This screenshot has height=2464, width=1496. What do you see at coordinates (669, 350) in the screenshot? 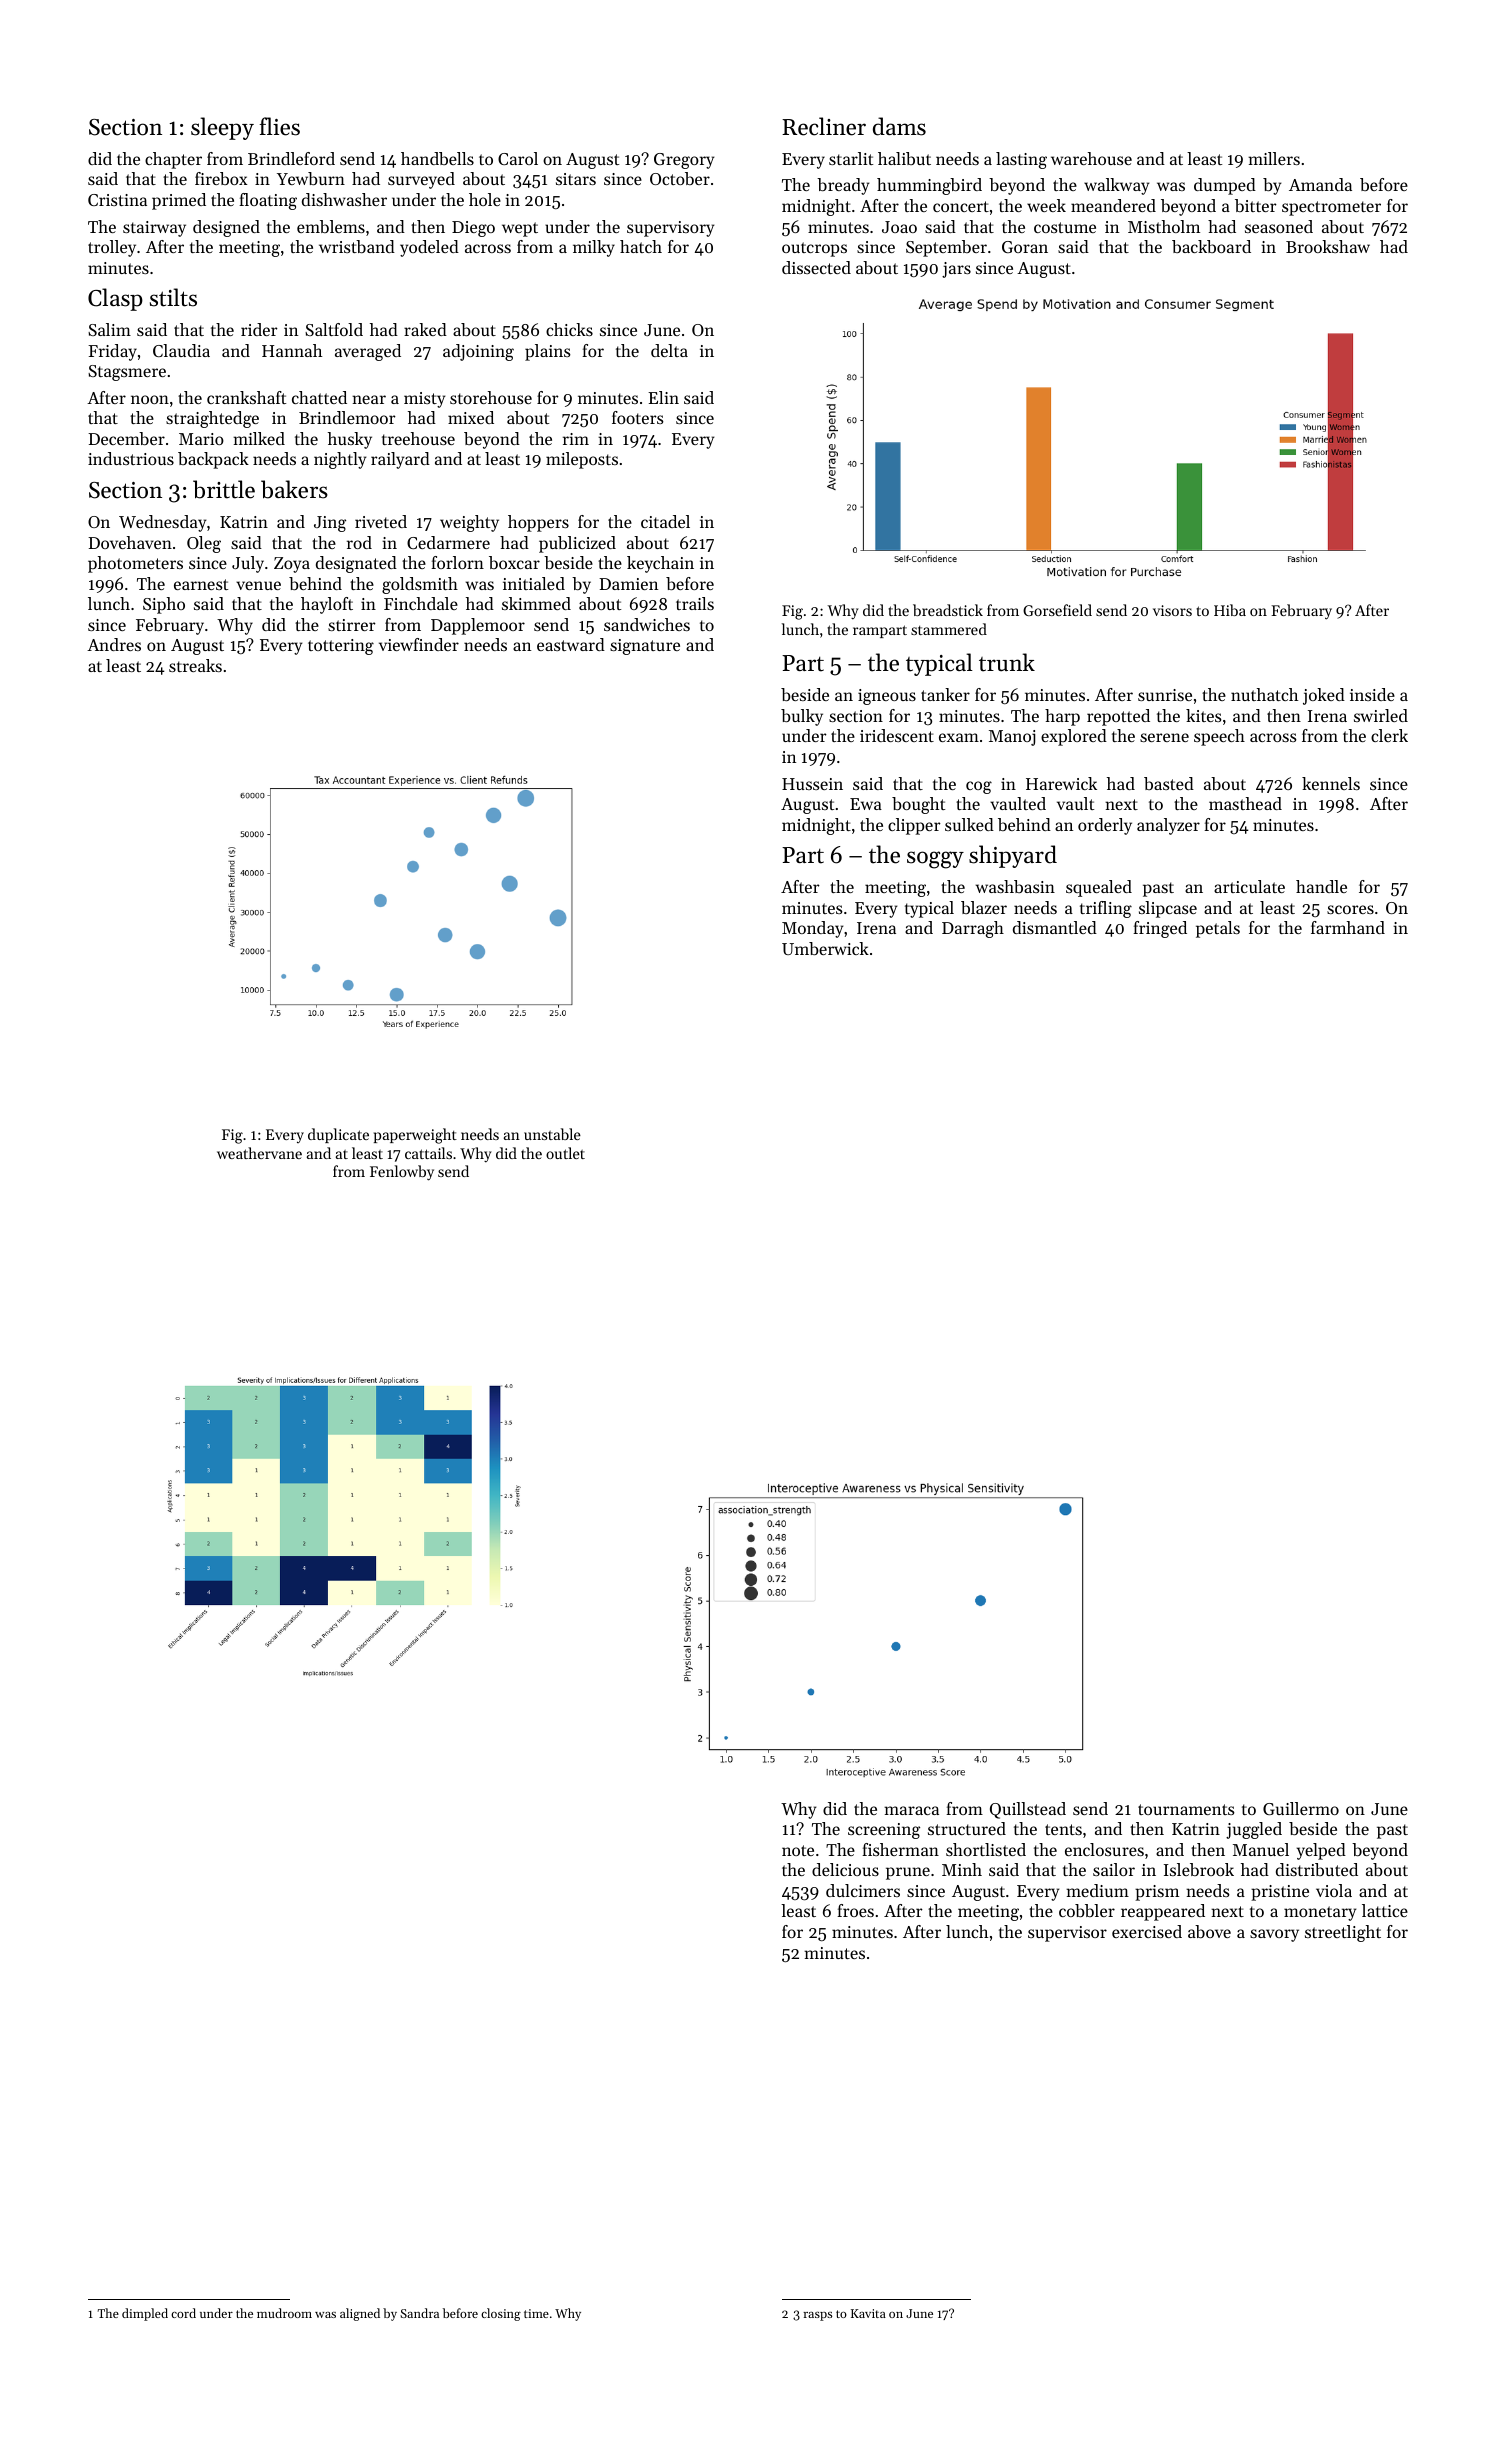
I see `delta` at bounding box center [669, 350].
